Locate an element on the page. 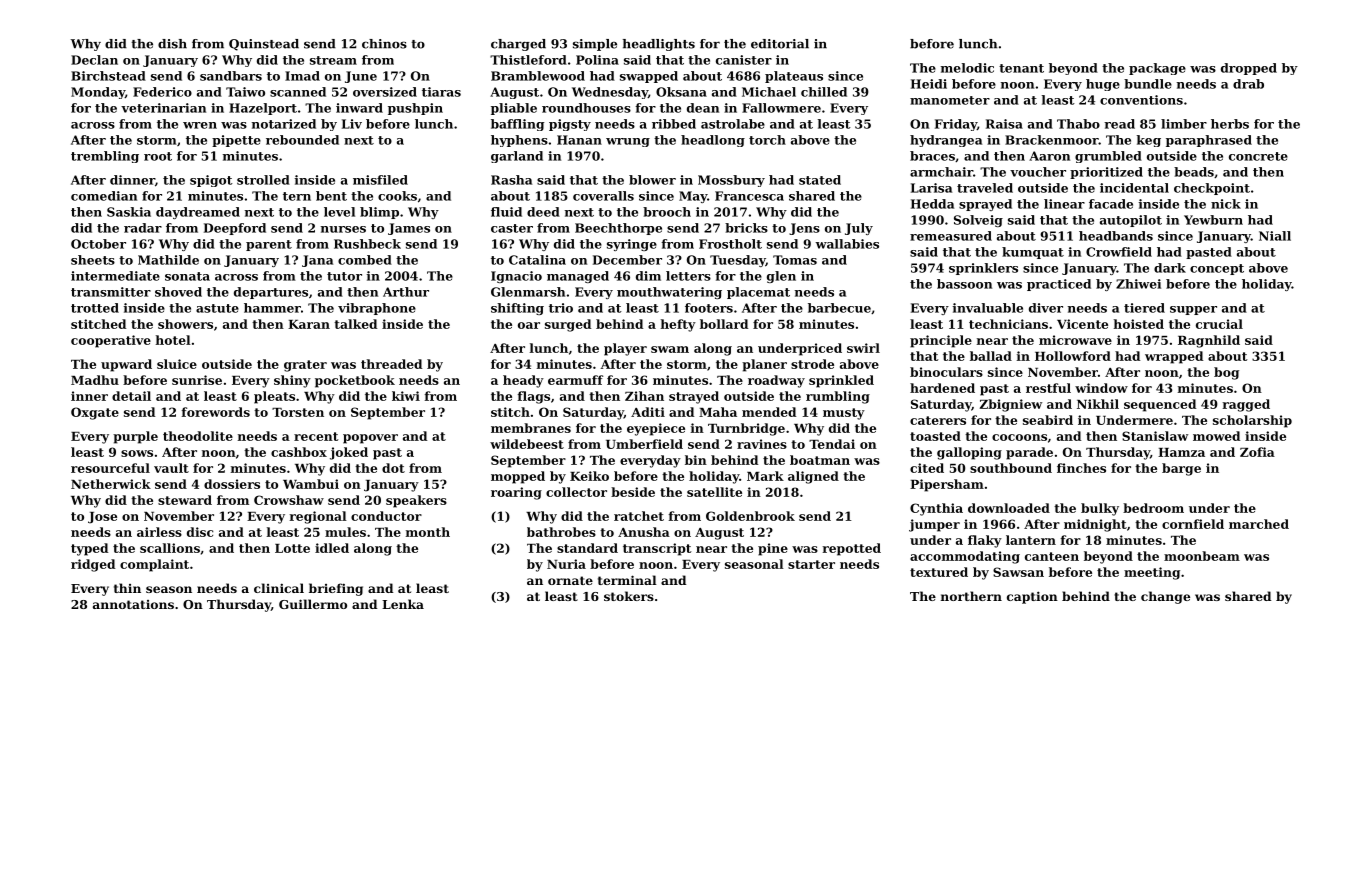 This document has height=887, width=1372. Aaron is located at coordinates (1049, 156).
